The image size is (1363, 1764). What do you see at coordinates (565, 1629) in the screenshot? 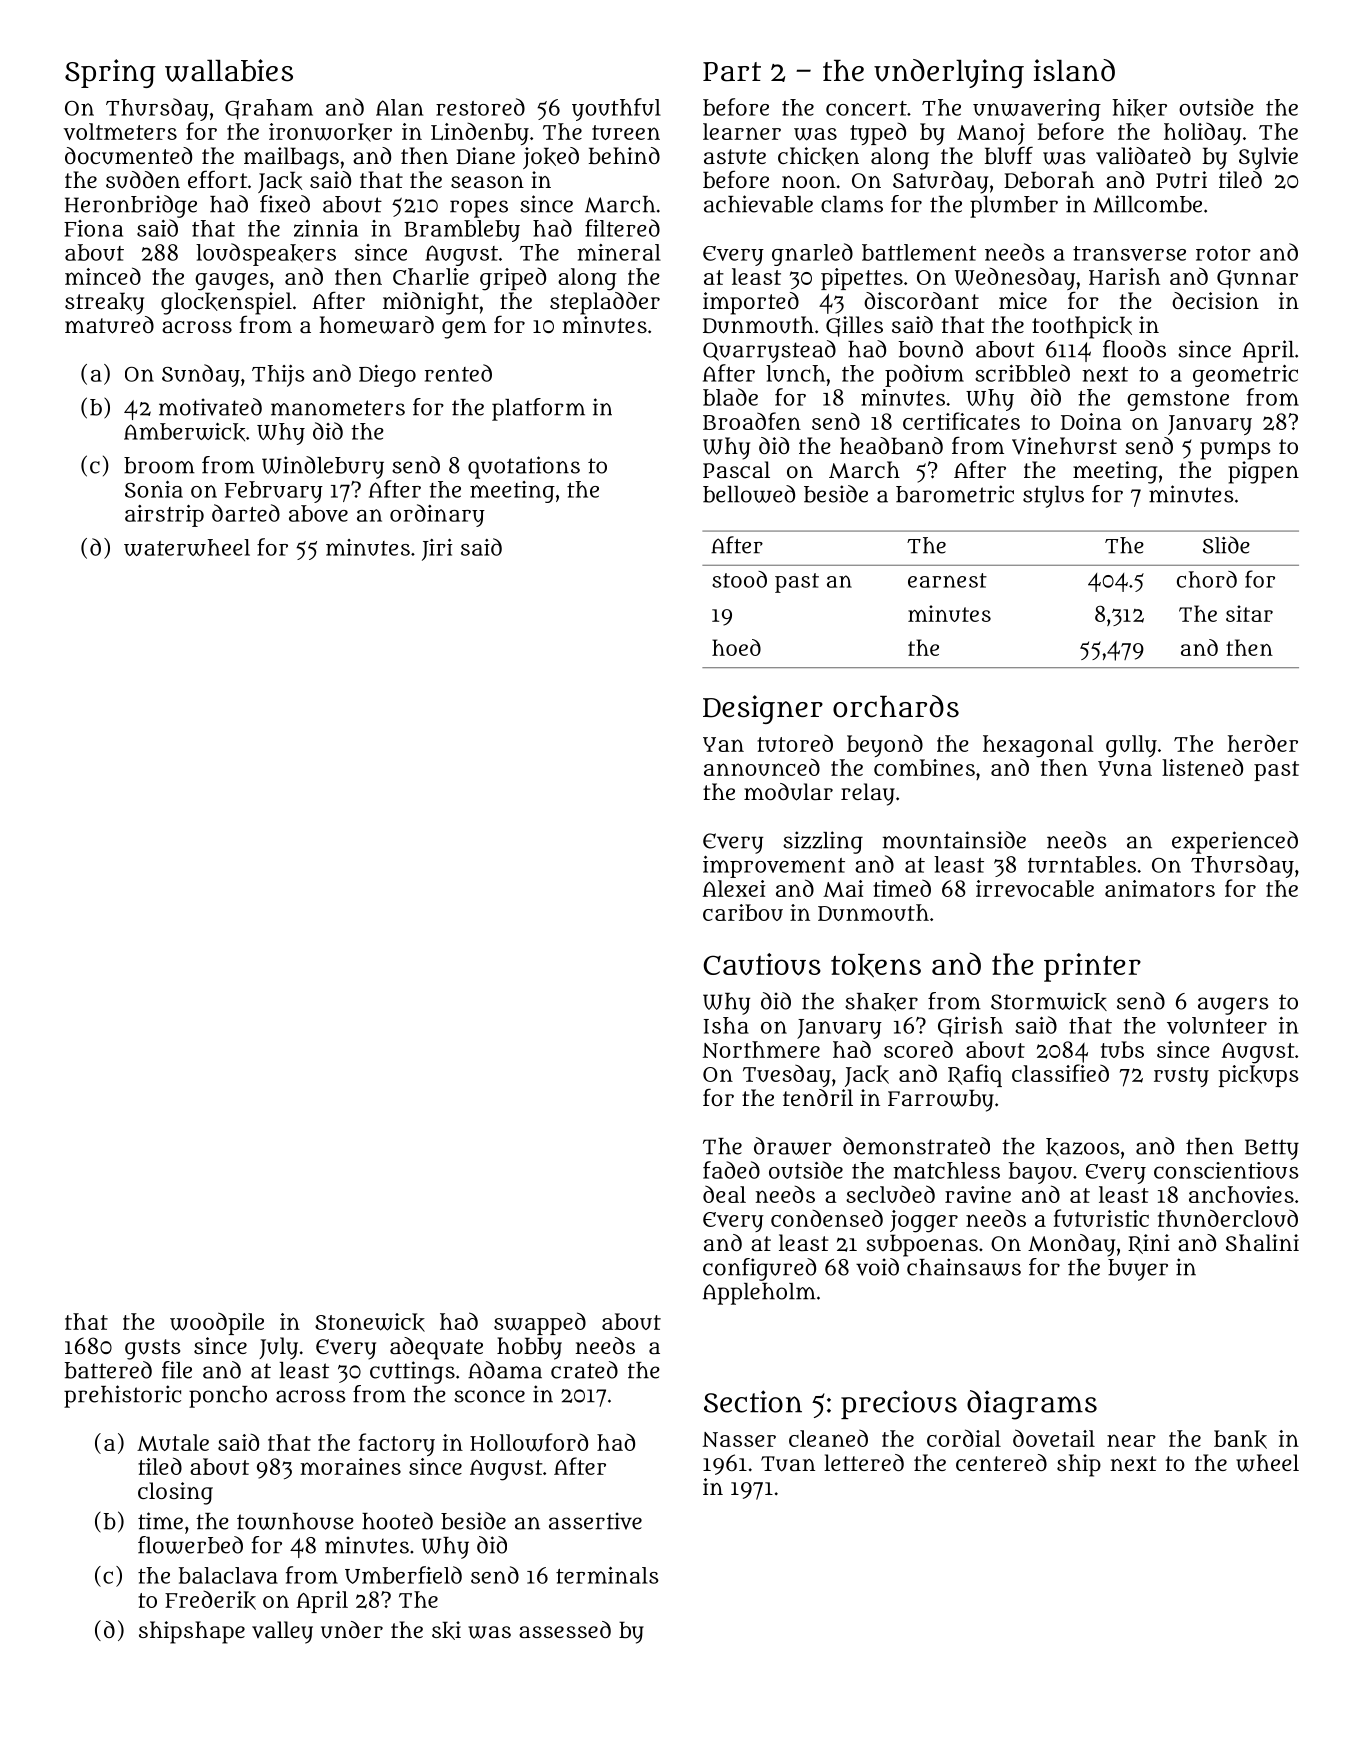
I see `assessed` at bounding box center [565, 1629].
